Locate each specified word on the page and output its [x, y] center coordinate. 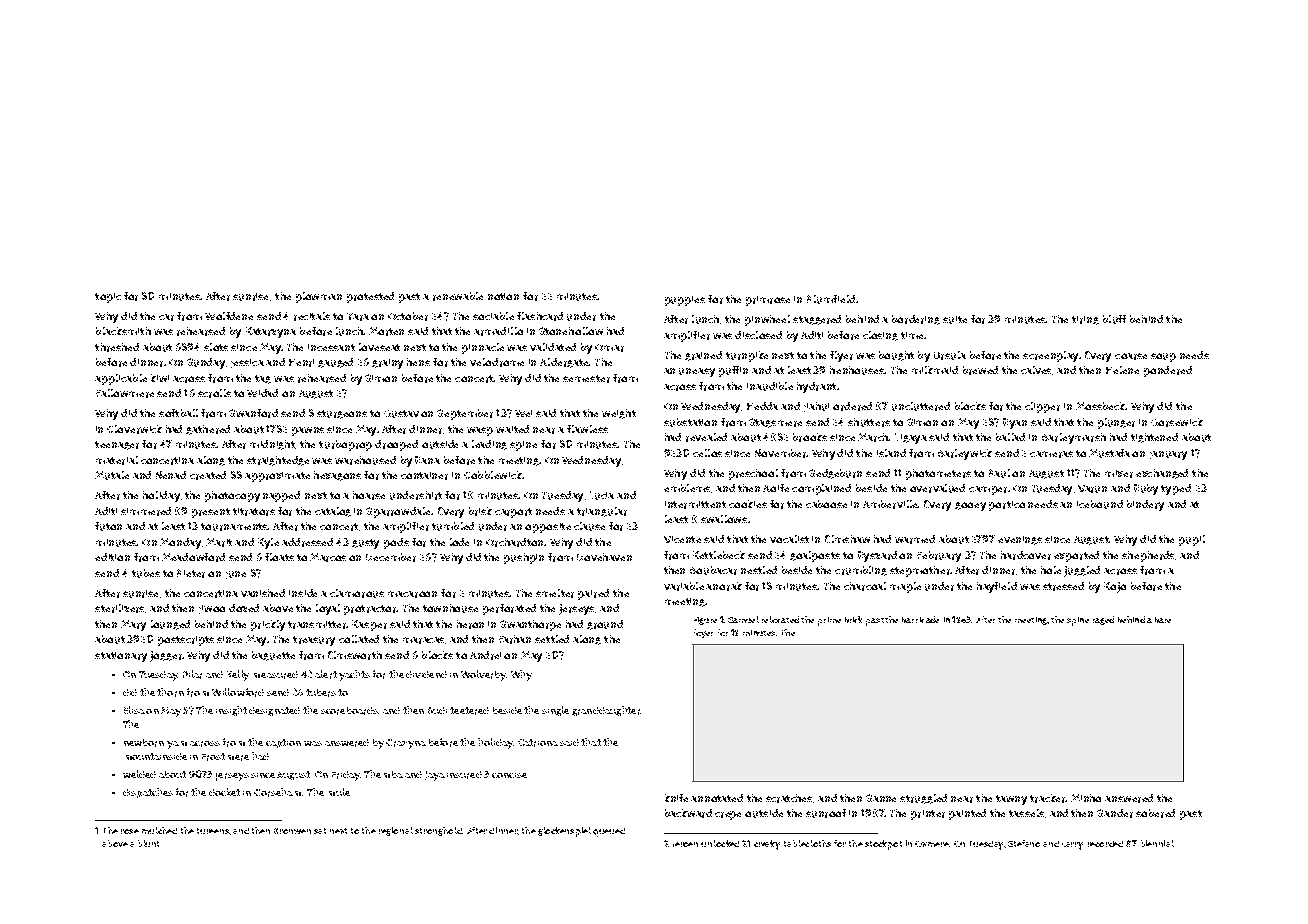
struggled [923, 799]
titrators [254, 512]
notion [503, 296]
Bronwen [292, 831]
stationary [121, 657]
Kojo [1115, 587]
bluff [1114, 319]
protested [370, 297]
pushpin [524, 558]
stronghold [438, 831]
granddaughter [606, 711]
